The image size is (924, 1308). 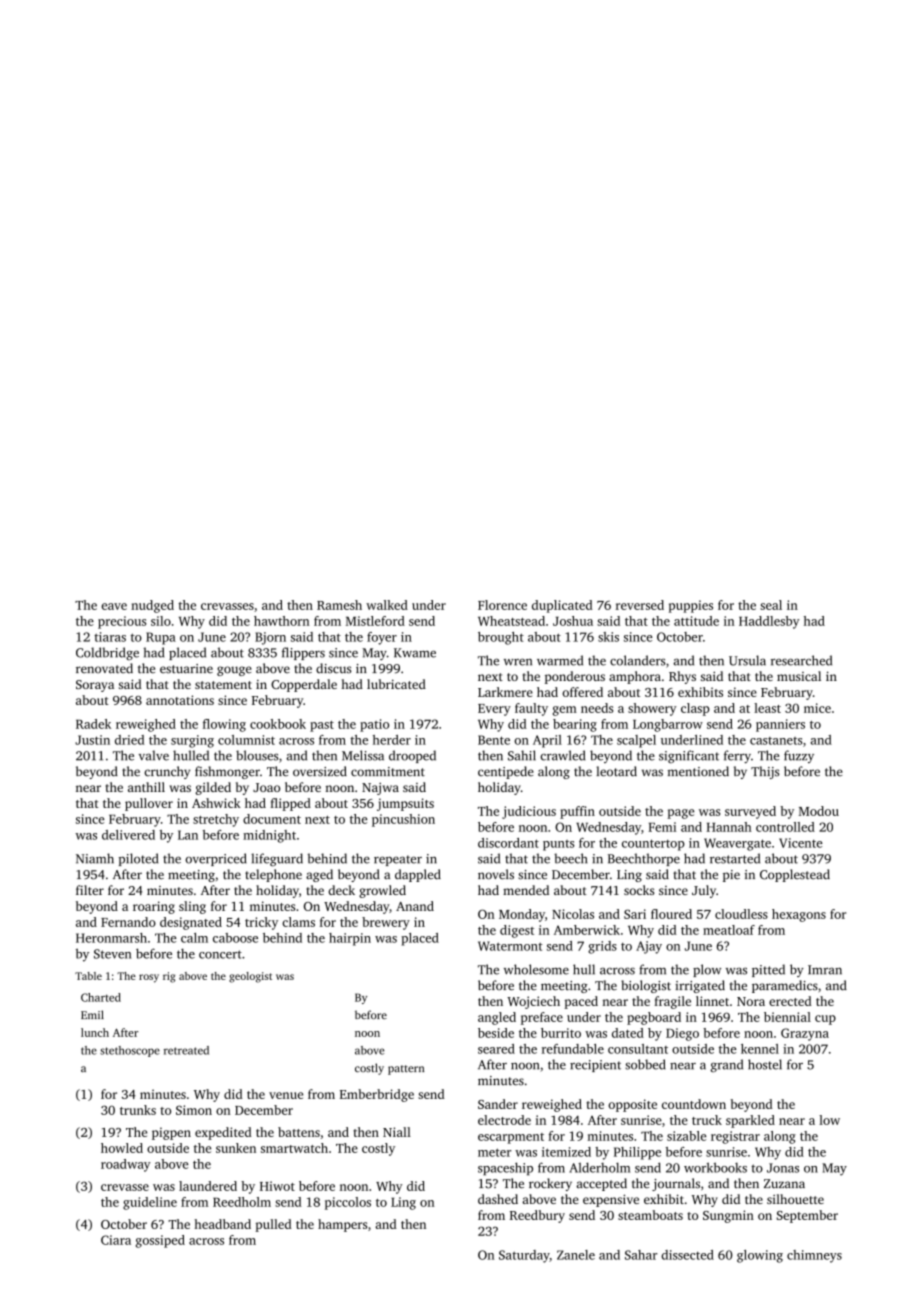 What do you see at coordinates (382, 638) in the screenshot?
I see `foyer` at bounding box center [382, 638].
